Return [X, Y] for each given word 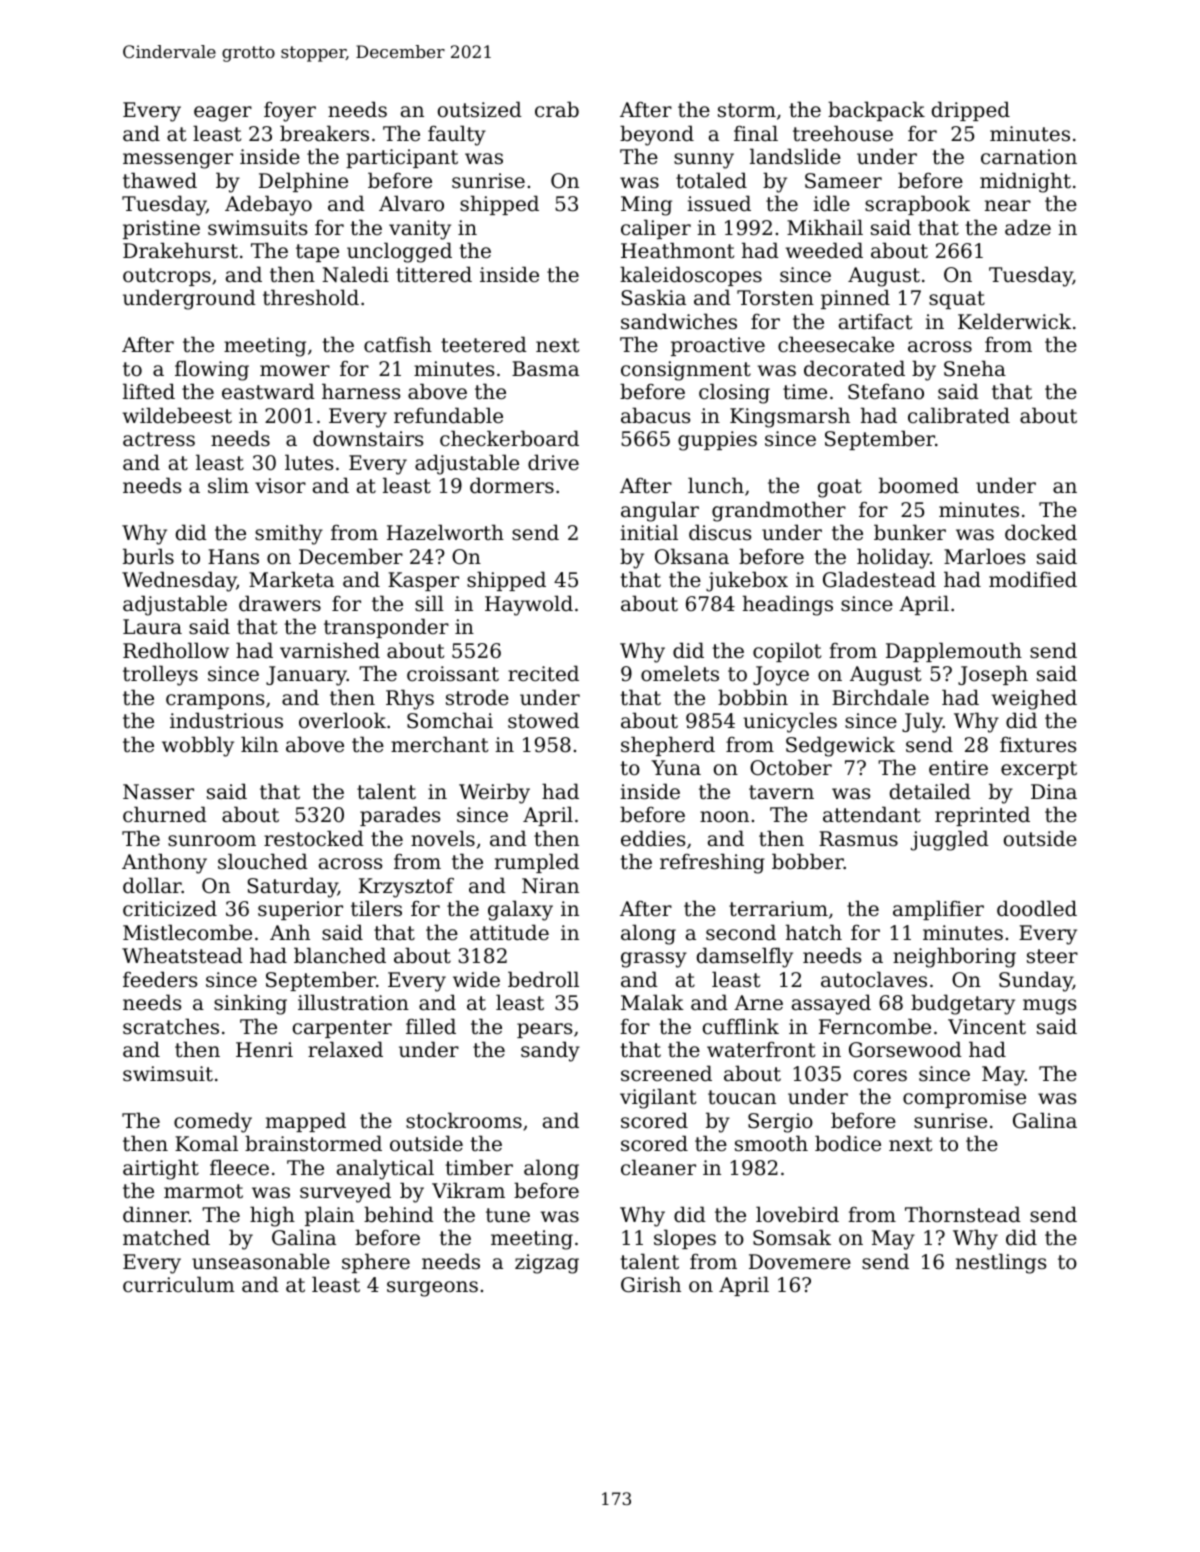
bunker [910, 532]
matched [166, 1237]
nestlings [1001, 1263]
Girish [651, 1284]
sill [429, 603]
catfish [398, 344]
